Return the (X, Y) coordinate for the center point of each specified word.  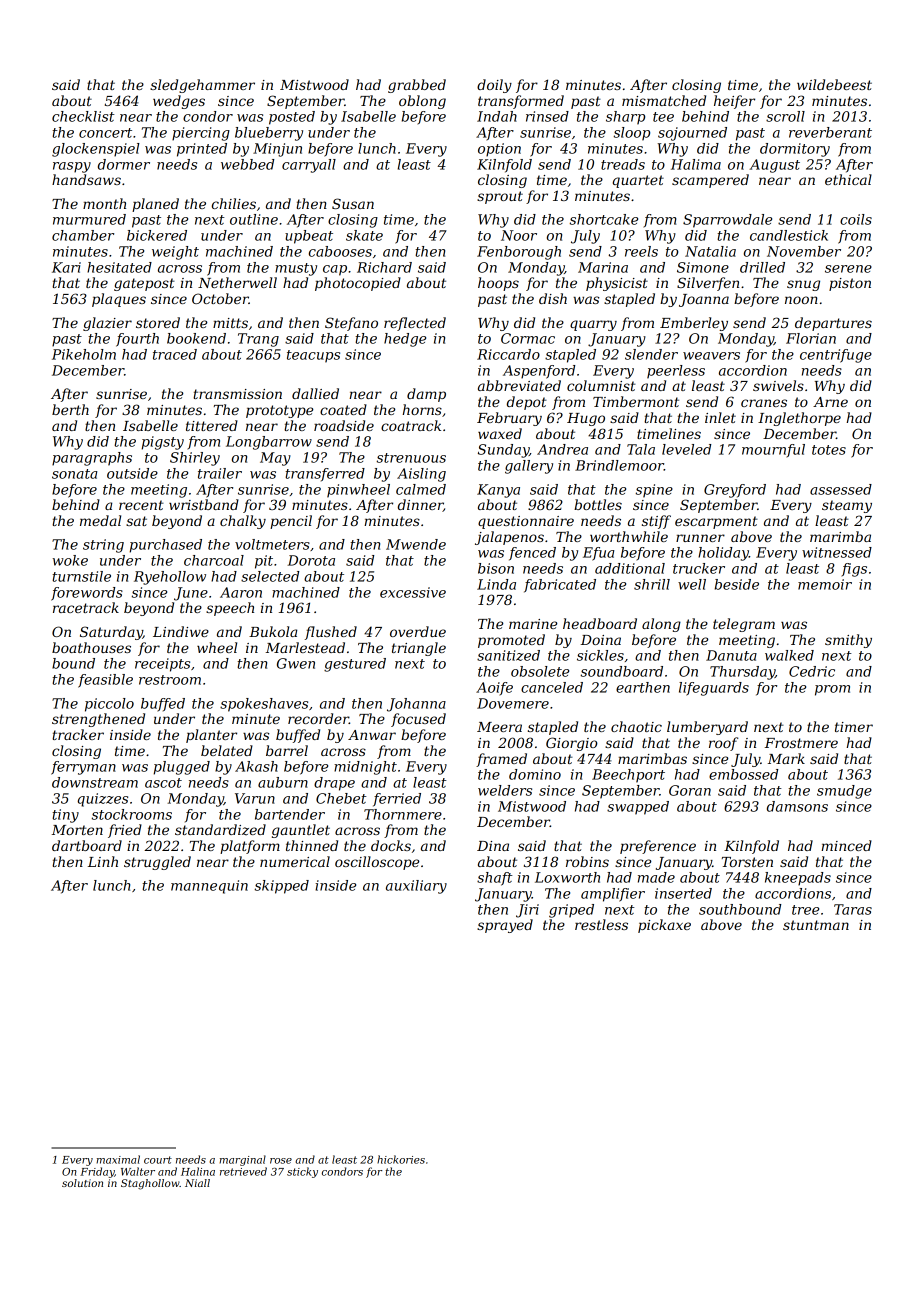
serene (848, 269)
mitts (230, 323)
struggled (157, 863)
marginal (242, 1160)
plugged (181, 768)
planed (155, 205)
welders (505, 790)
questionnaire (526, 522)
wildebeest (834, 84)
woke (70, 560)
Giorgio (572, 744)
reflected (415, 324)
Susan (353, 203)
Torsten (747, 862)
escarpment (716, 522)
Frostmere (801, 743)
